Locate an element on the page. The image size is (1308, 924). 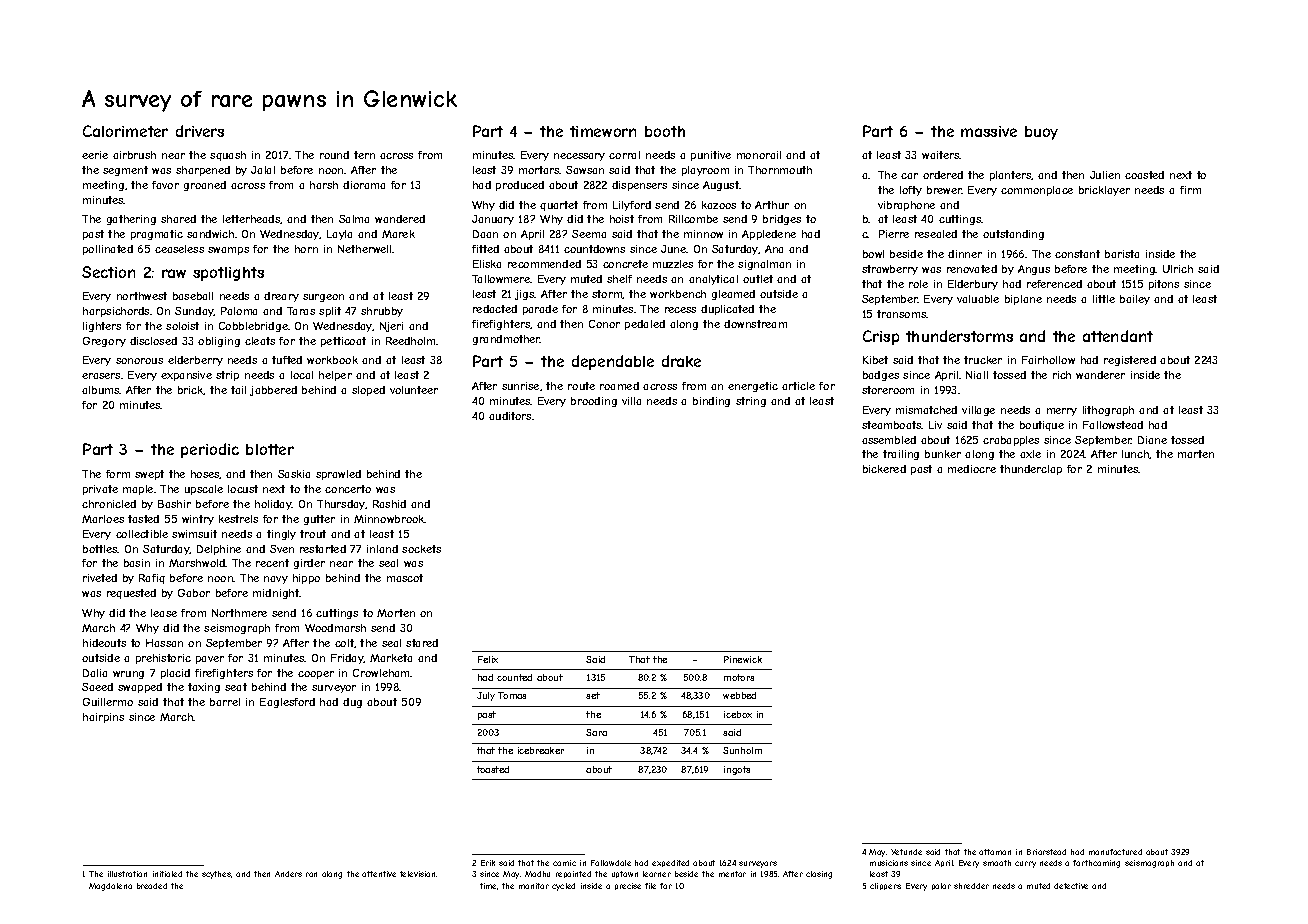
marten is located at coordinates (1196, 454).
